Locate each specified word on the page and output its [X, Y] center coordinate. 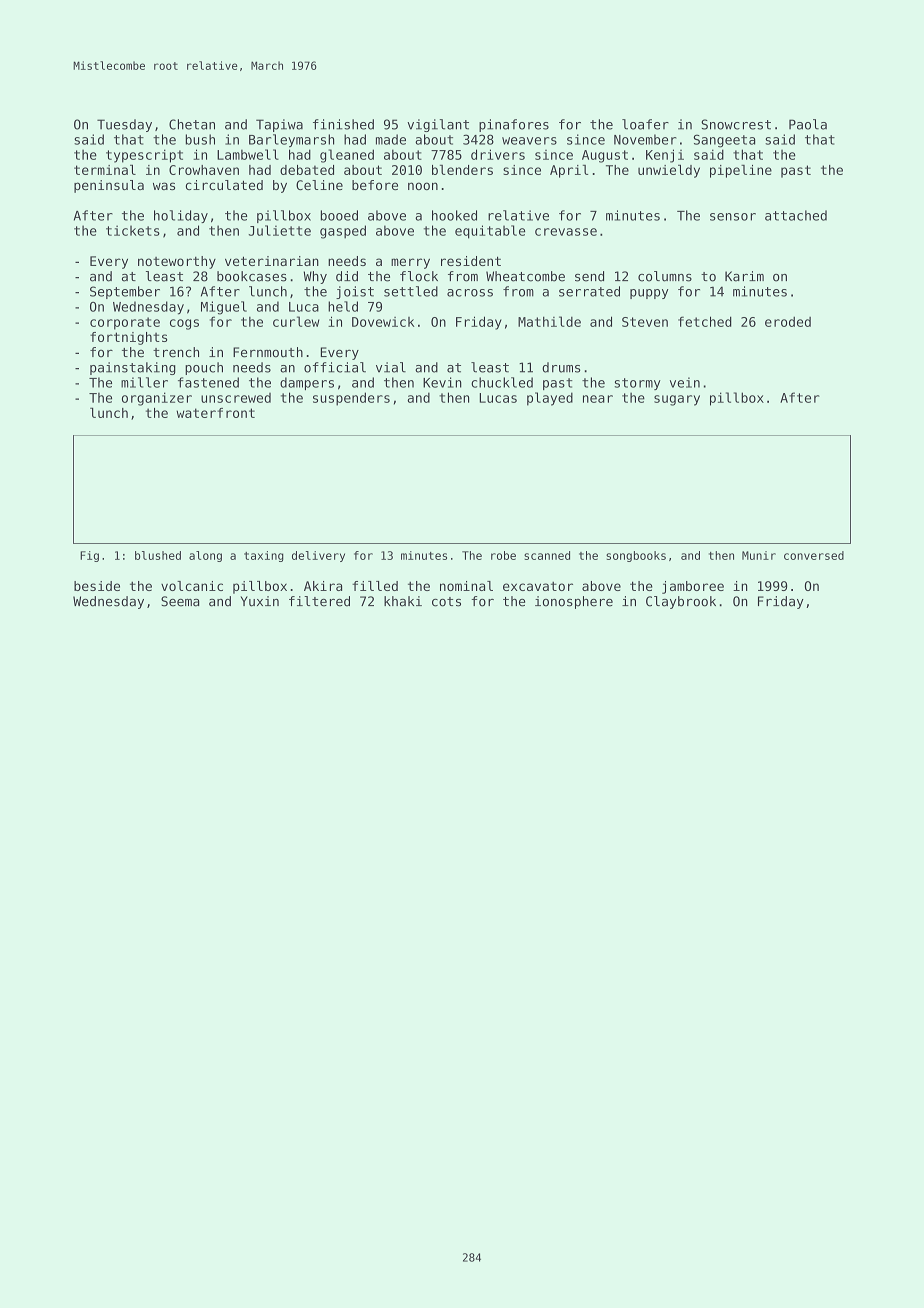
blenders [462, 170]
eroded [788, 322]
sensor [733, 217]
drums [561, 367]
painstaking [133, 368]
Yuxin [259, 601]
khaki [403, 601]
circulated [224, 185]
